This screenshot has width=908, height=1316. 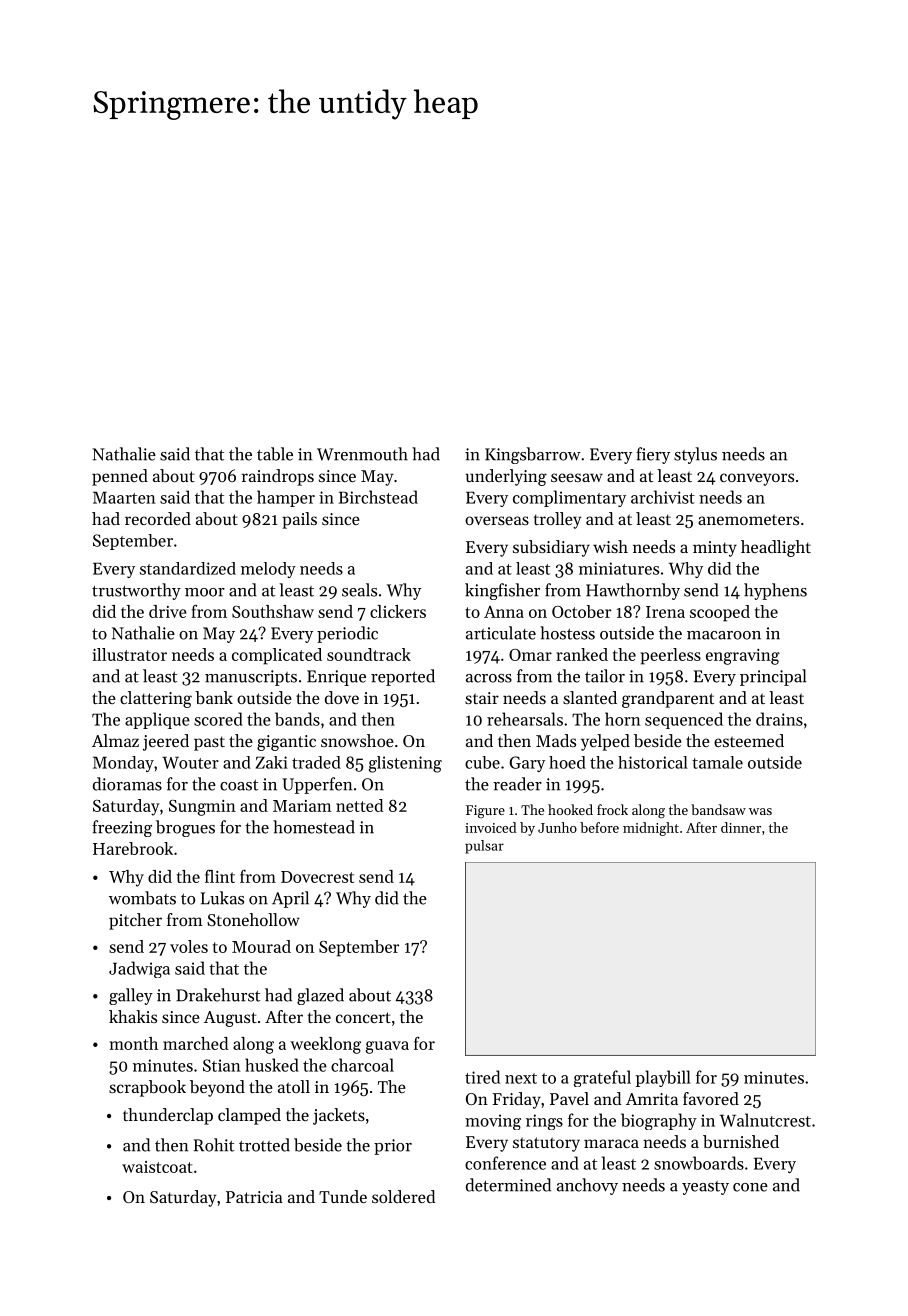 What do you see at coordinates (484, 847) in the screenshot?
I see `pulsar` at bounding box center [484, 847].
